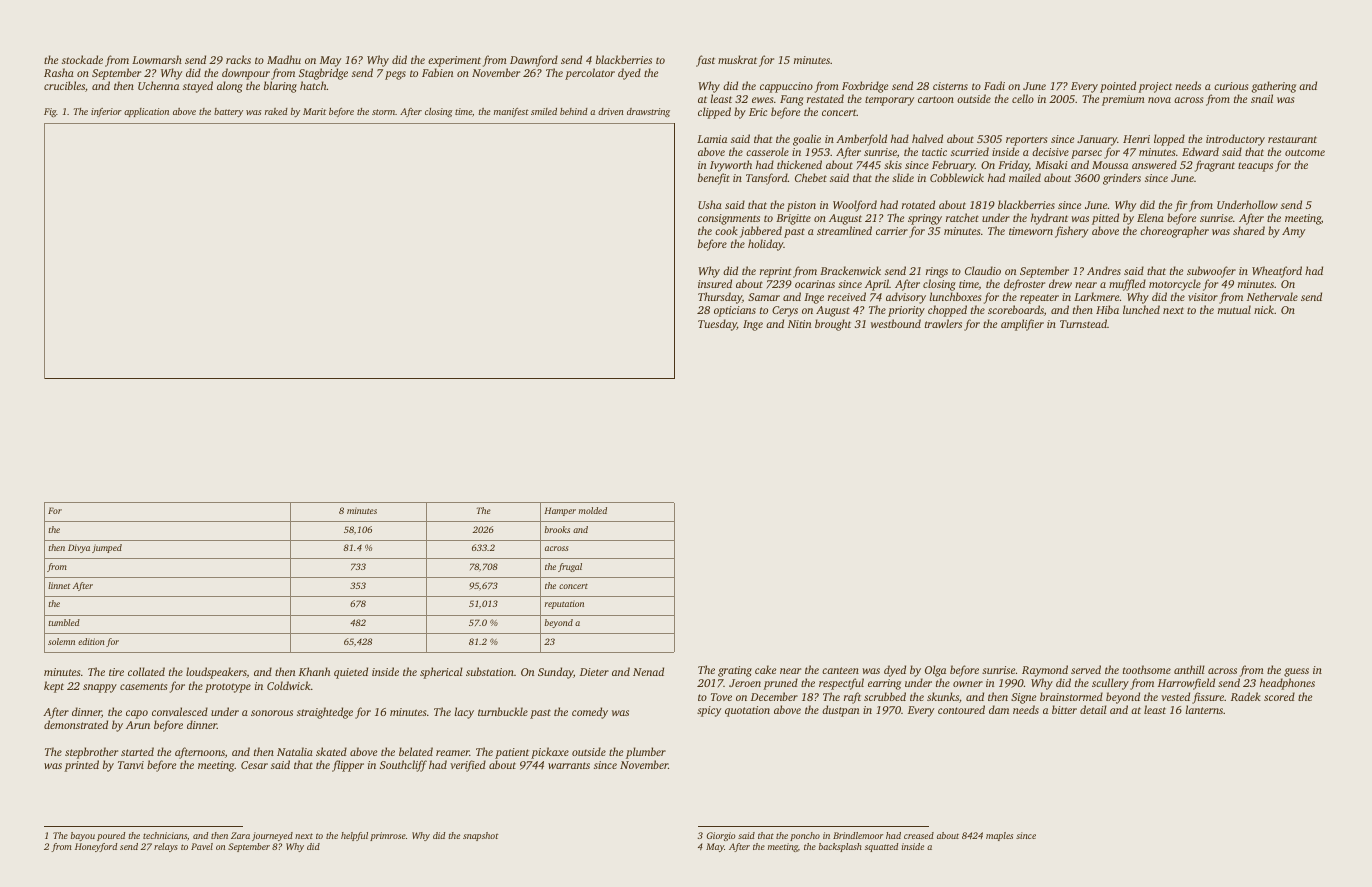 The height and width of the screenshot is (887, 1372). Describe the element at coordinates (82, 59) in the screenshot. I see `stockade` at that location.
